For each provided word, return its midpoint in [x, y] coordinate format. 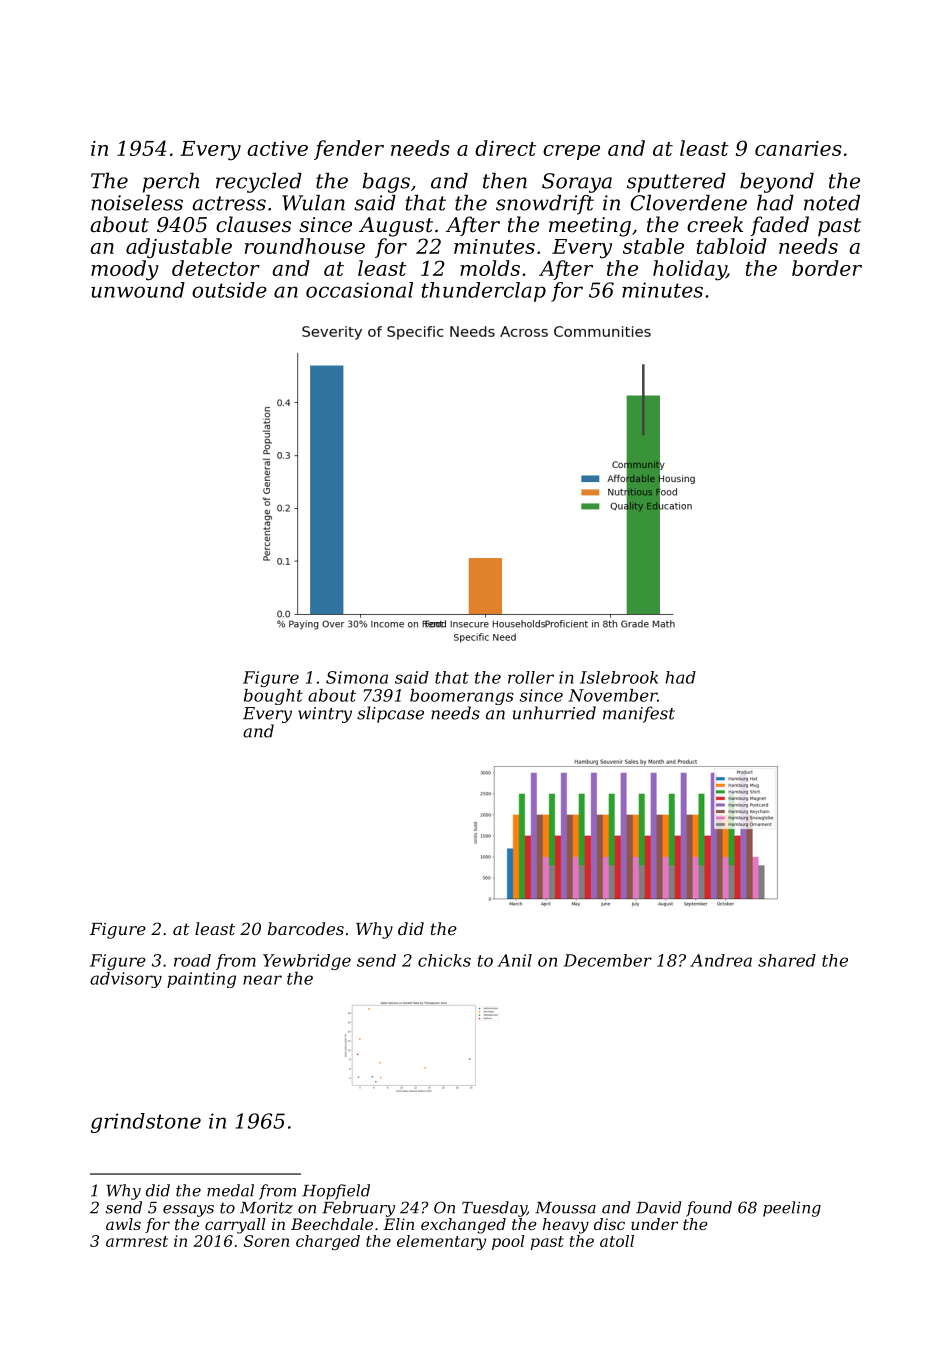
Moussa [565, 1208]
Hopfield [336, 1192]
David [658, 1207]
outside [229, 290]
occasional [359, 290]
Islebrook [619, 677]
